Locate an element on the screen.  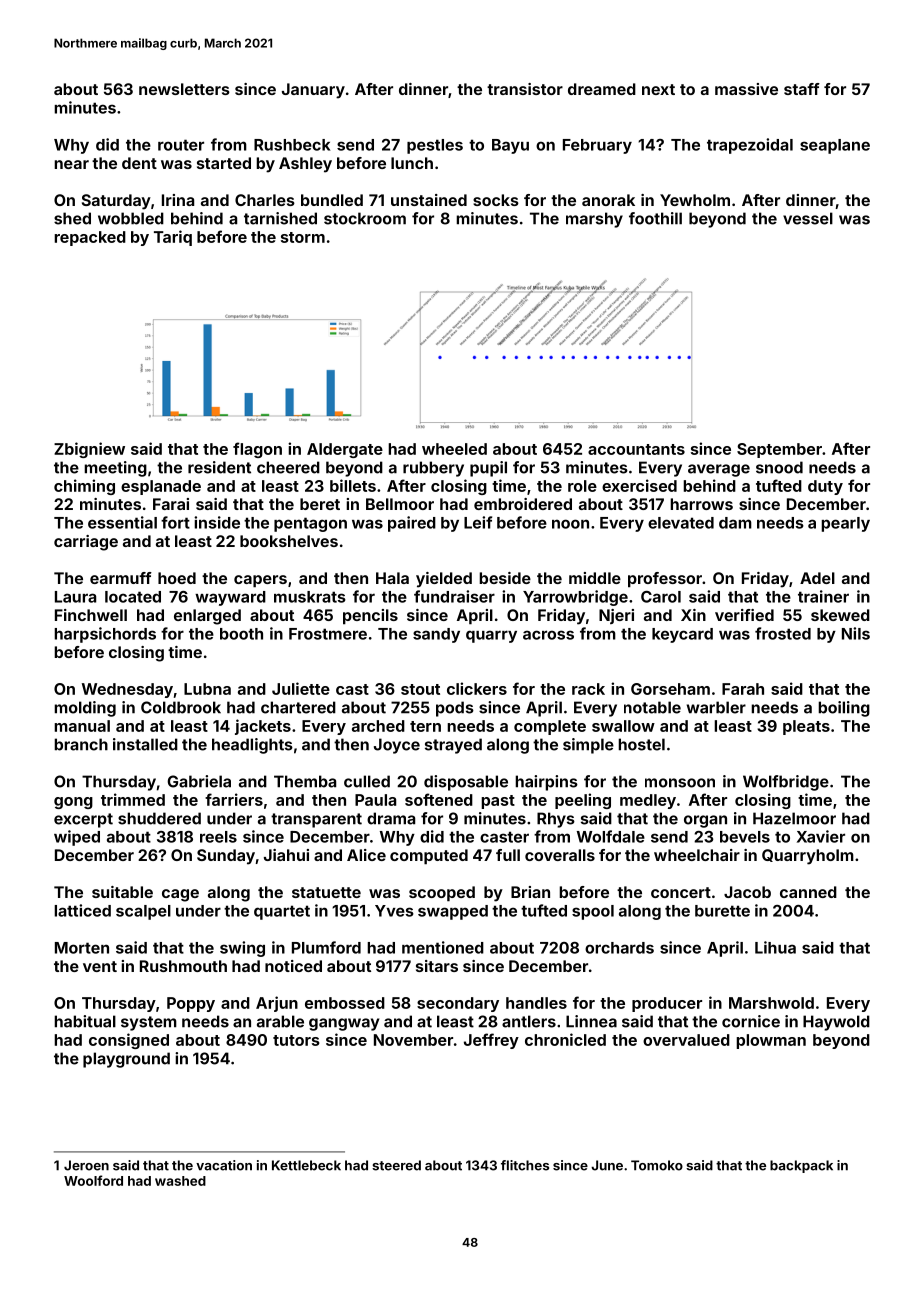
massive is located at coordinates (746, 89).
